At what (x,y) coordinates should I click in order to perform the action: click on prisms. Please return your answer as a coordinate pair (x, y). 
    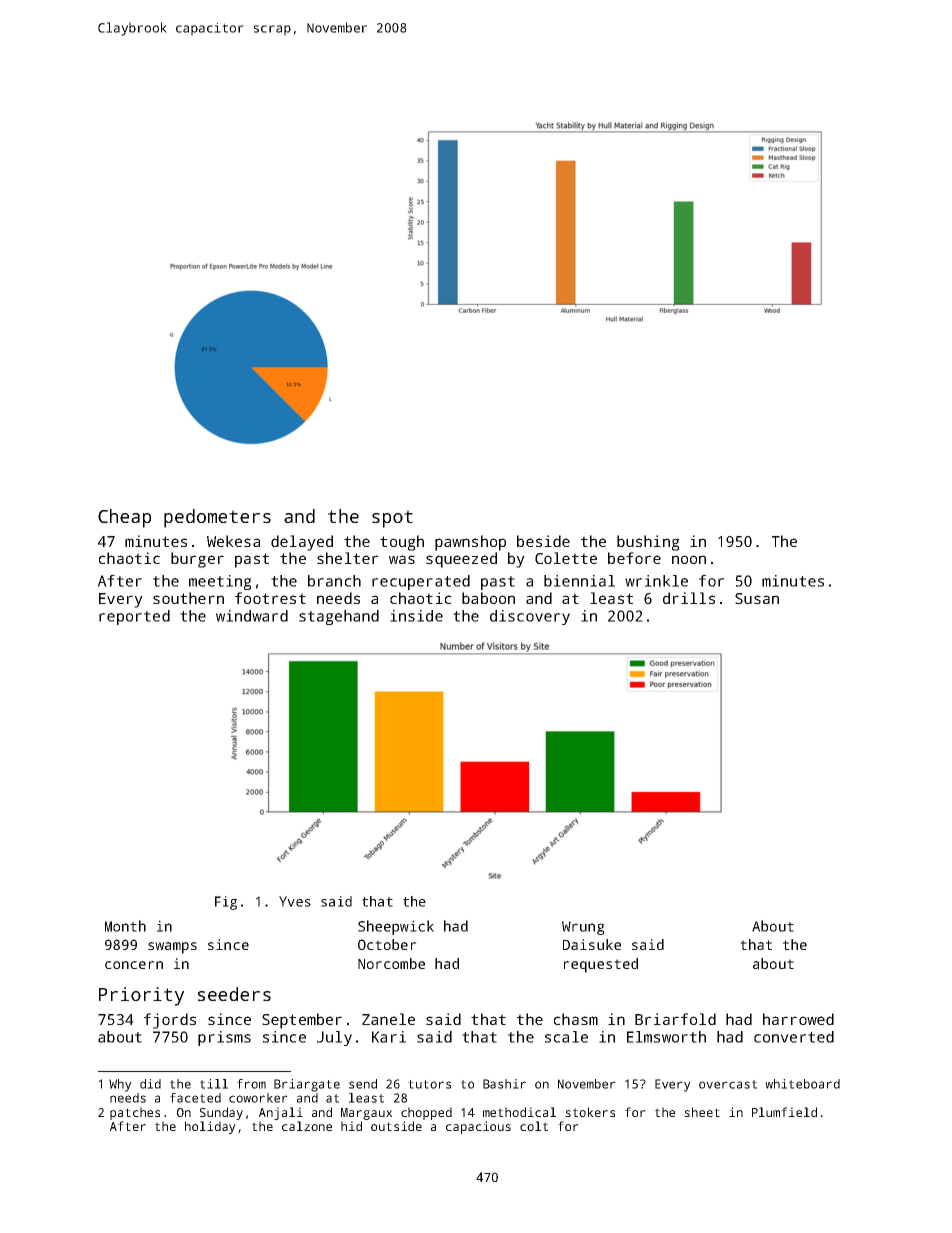
    Looking at the image, I should click on (224, 1038).
